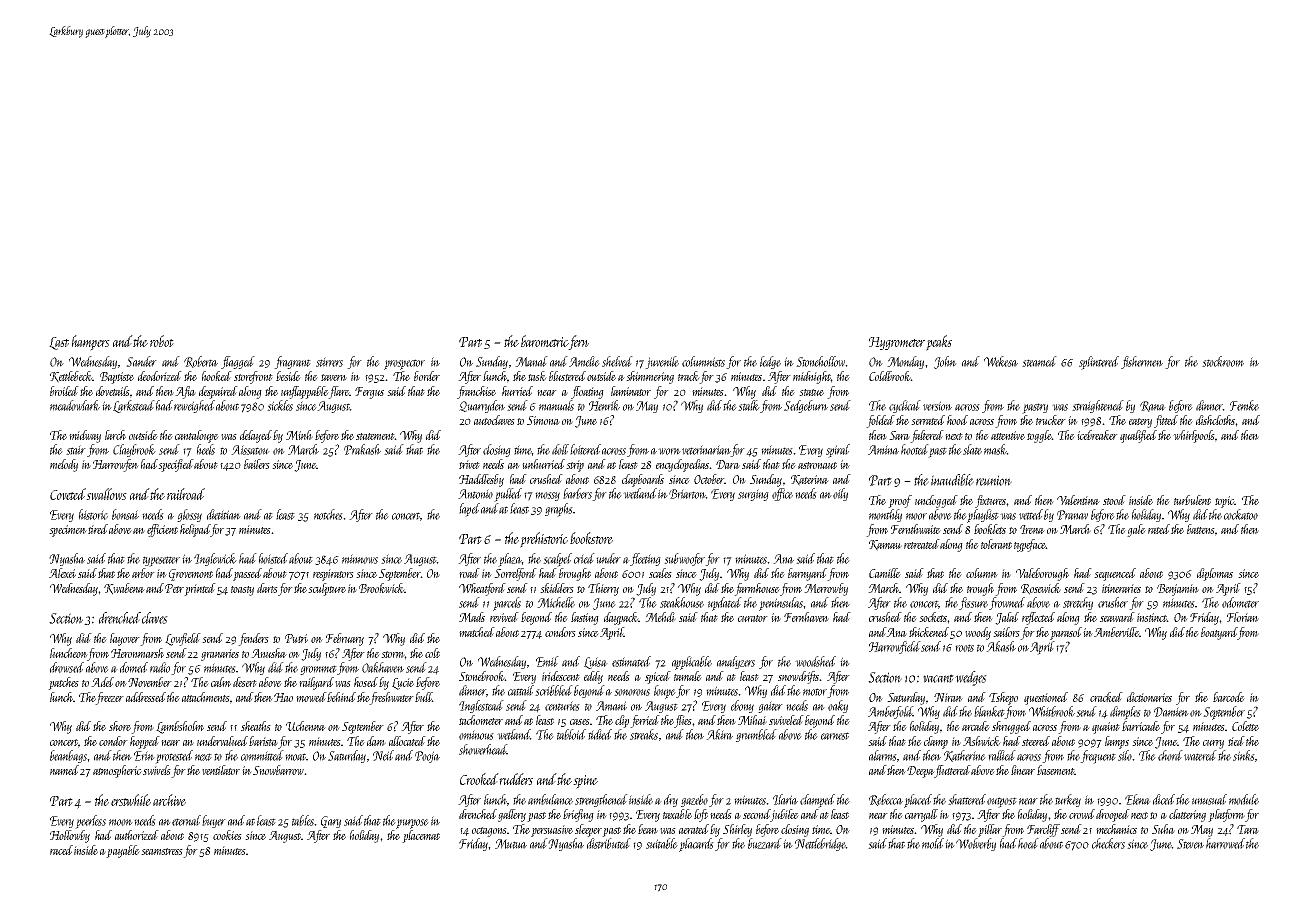  What do you see at coordinates (587, 392) in the screenshot?
I see `floating` at bounding box center [587, 392].
